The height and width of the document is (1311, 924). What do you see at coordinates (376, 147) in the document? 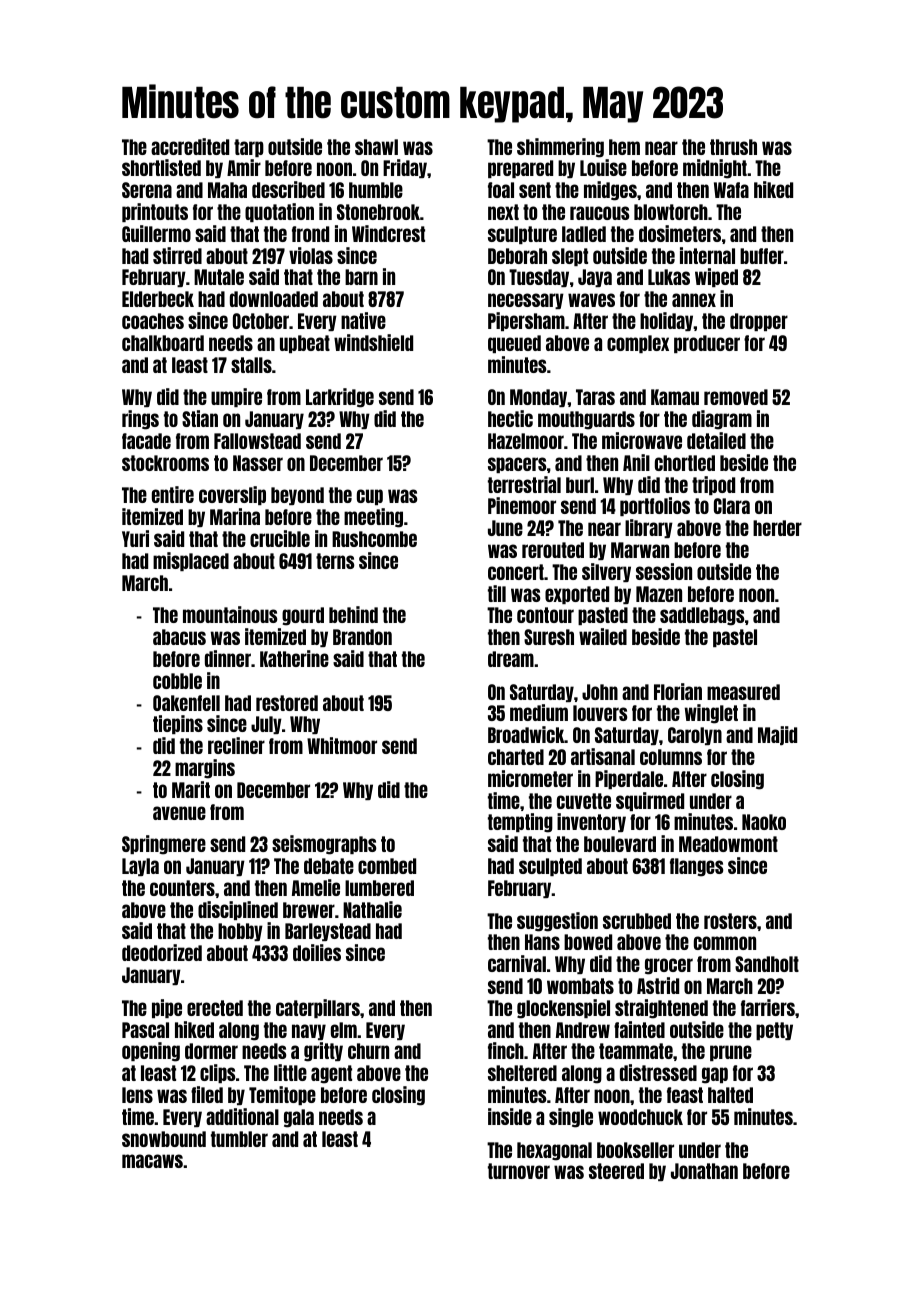
I see `shawl` at bounding box center [376, 147].
